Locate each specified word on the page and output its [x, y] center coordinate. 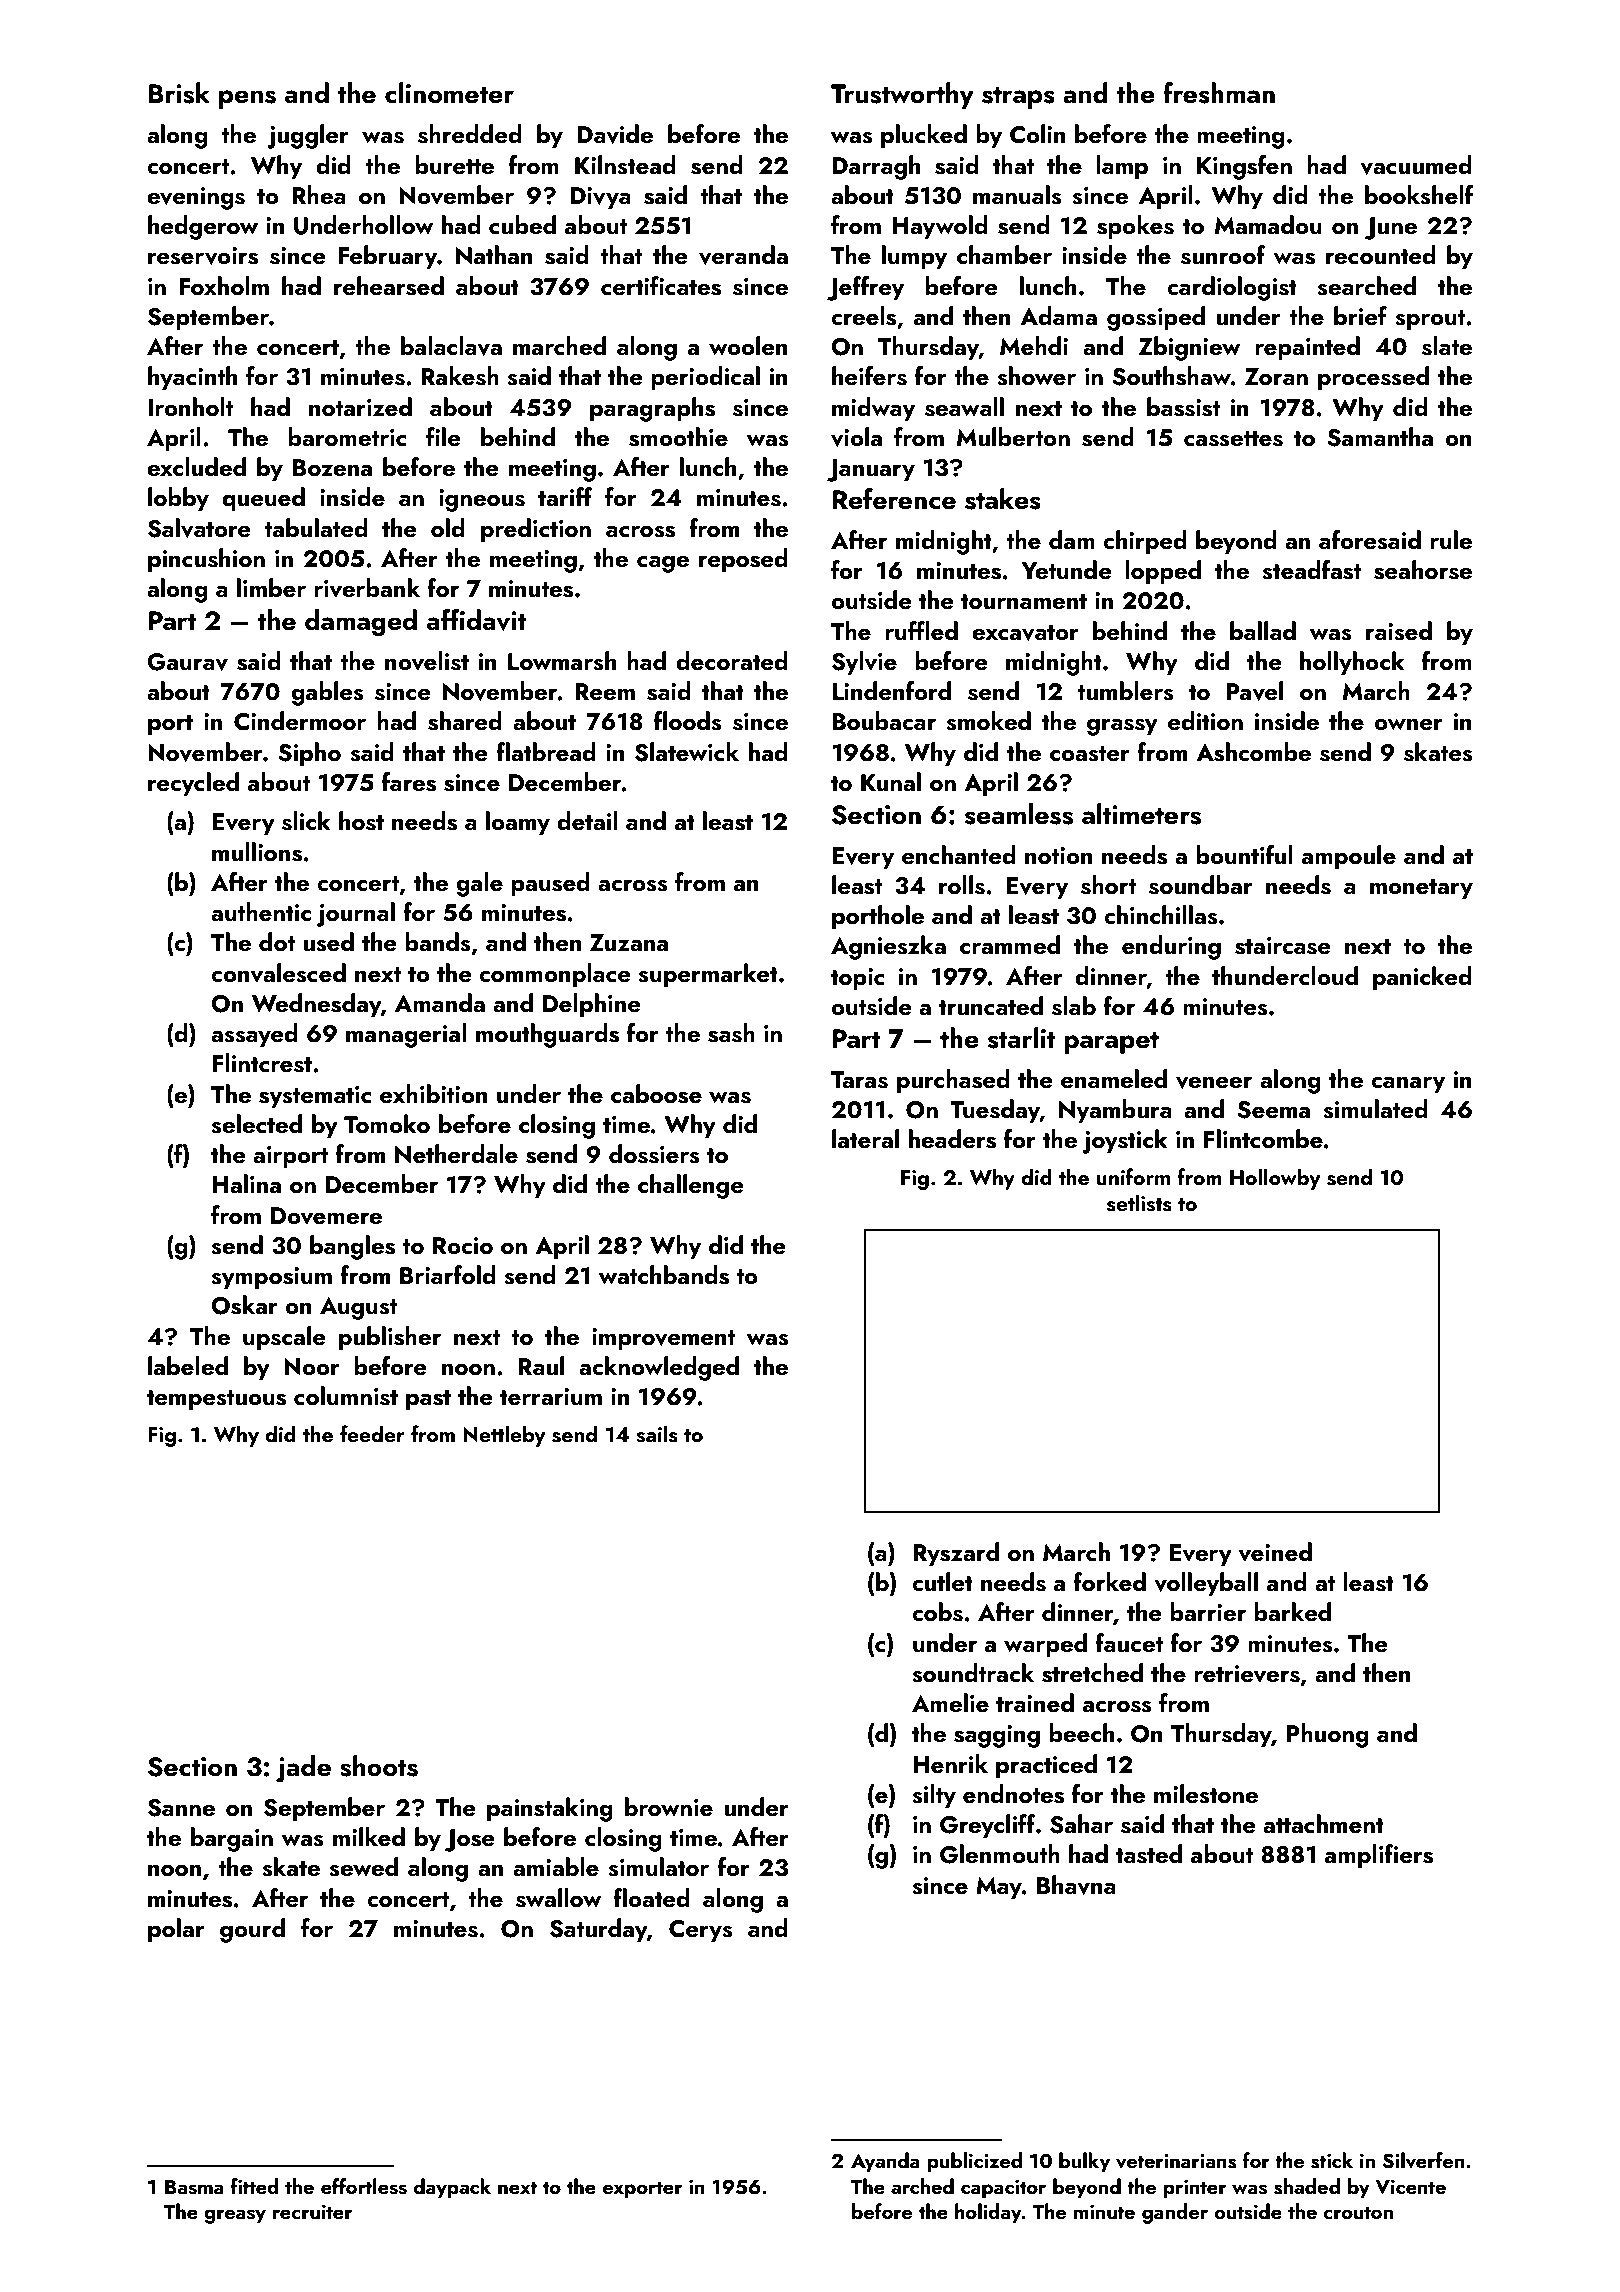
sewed [363, 1867]
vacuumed [1416, 165]
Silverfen [1424, 2160]
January [871, 470]
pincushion [206, 560]
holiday [988, 2213]
